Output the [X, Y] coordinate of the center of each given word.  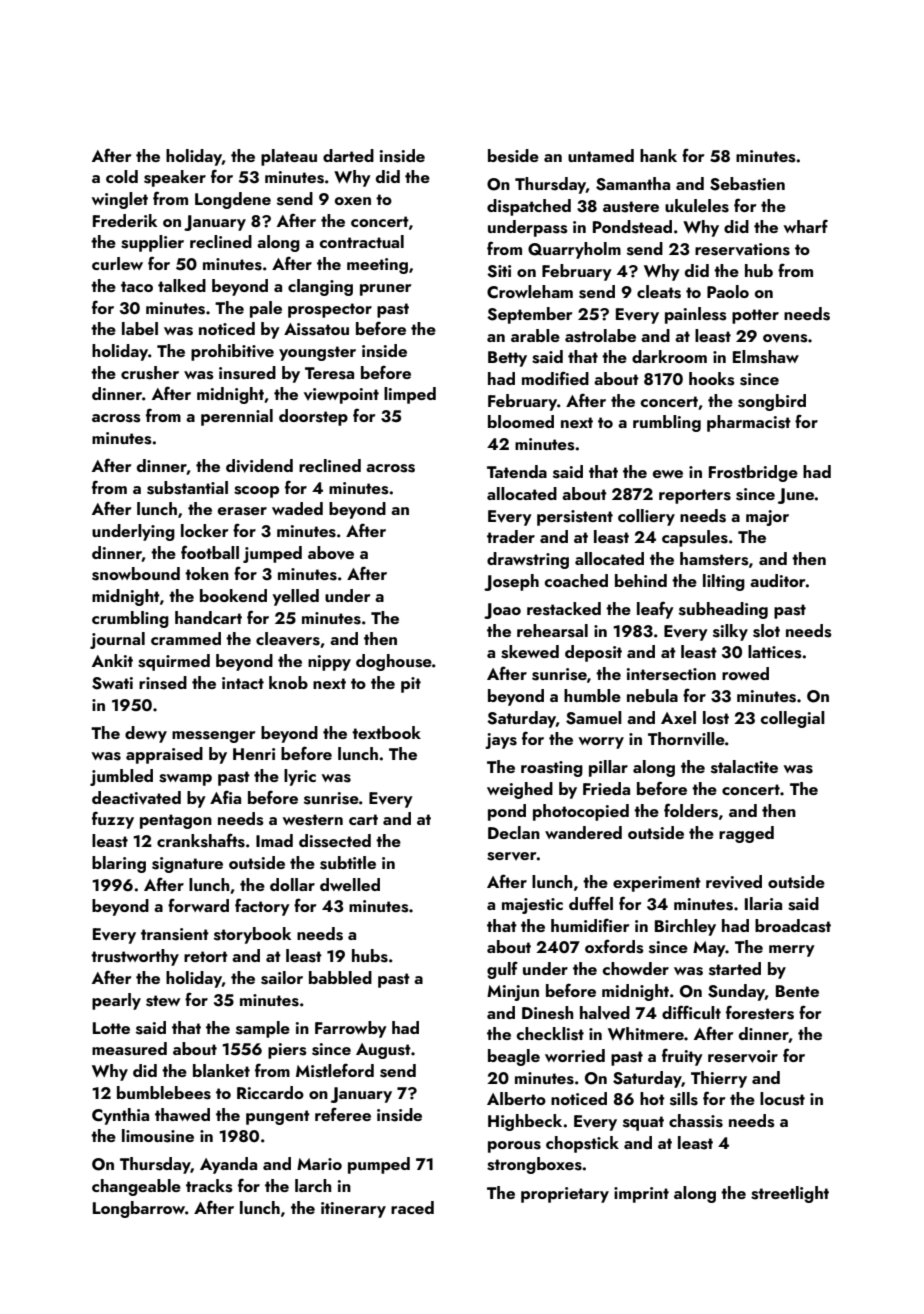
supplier [152, 243]
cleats [659, 292]
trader [511, 536]
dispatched [529, 207]
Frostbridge [753, 473]
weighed [520, 790]
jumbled [121, 777]
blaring [119, 864]
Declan [514, 832]
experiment [657, 884]
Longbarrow [139, 1209]
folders [691, 810]
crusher [150, 373]
